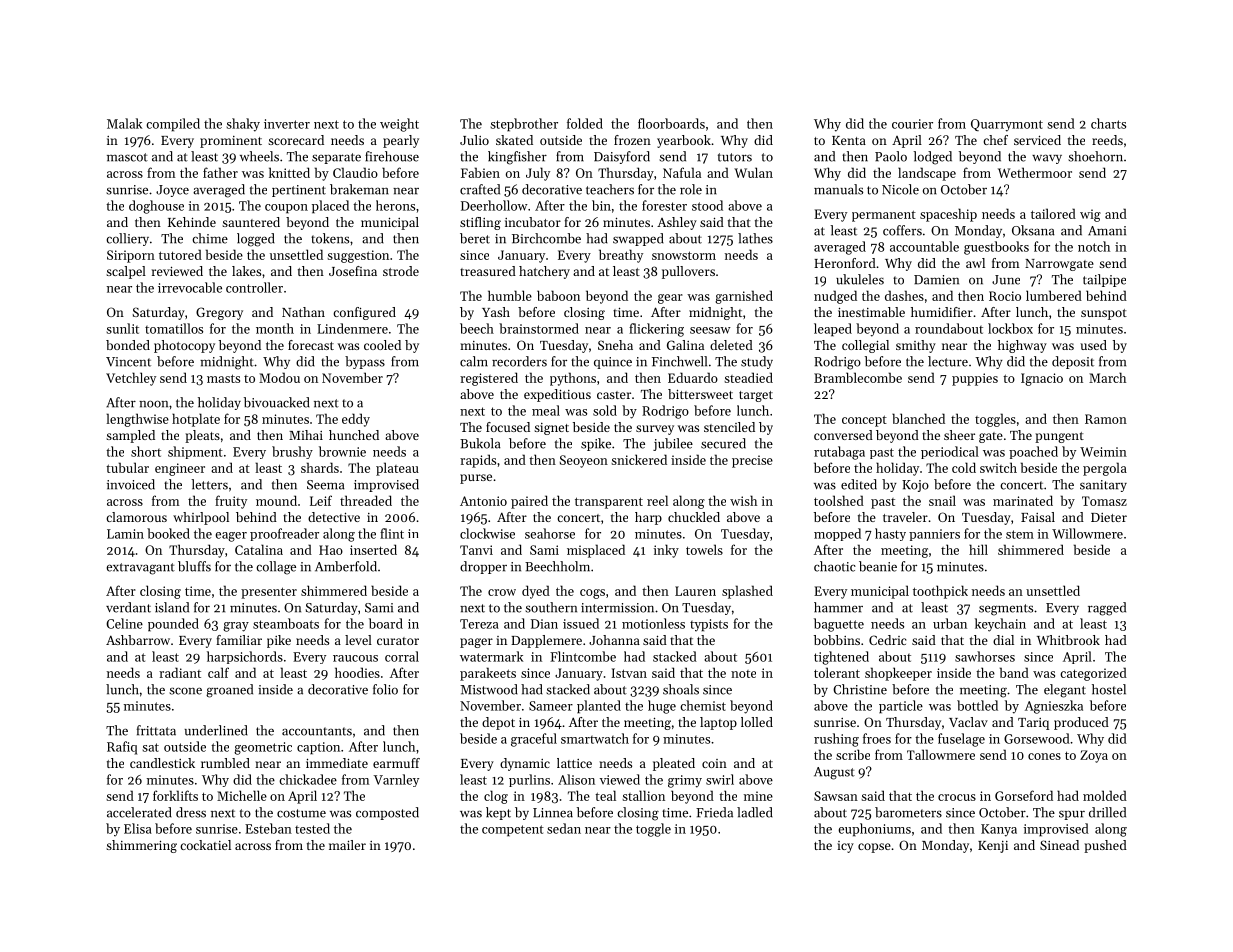  I want to click on inverter, so click(287, 124).
